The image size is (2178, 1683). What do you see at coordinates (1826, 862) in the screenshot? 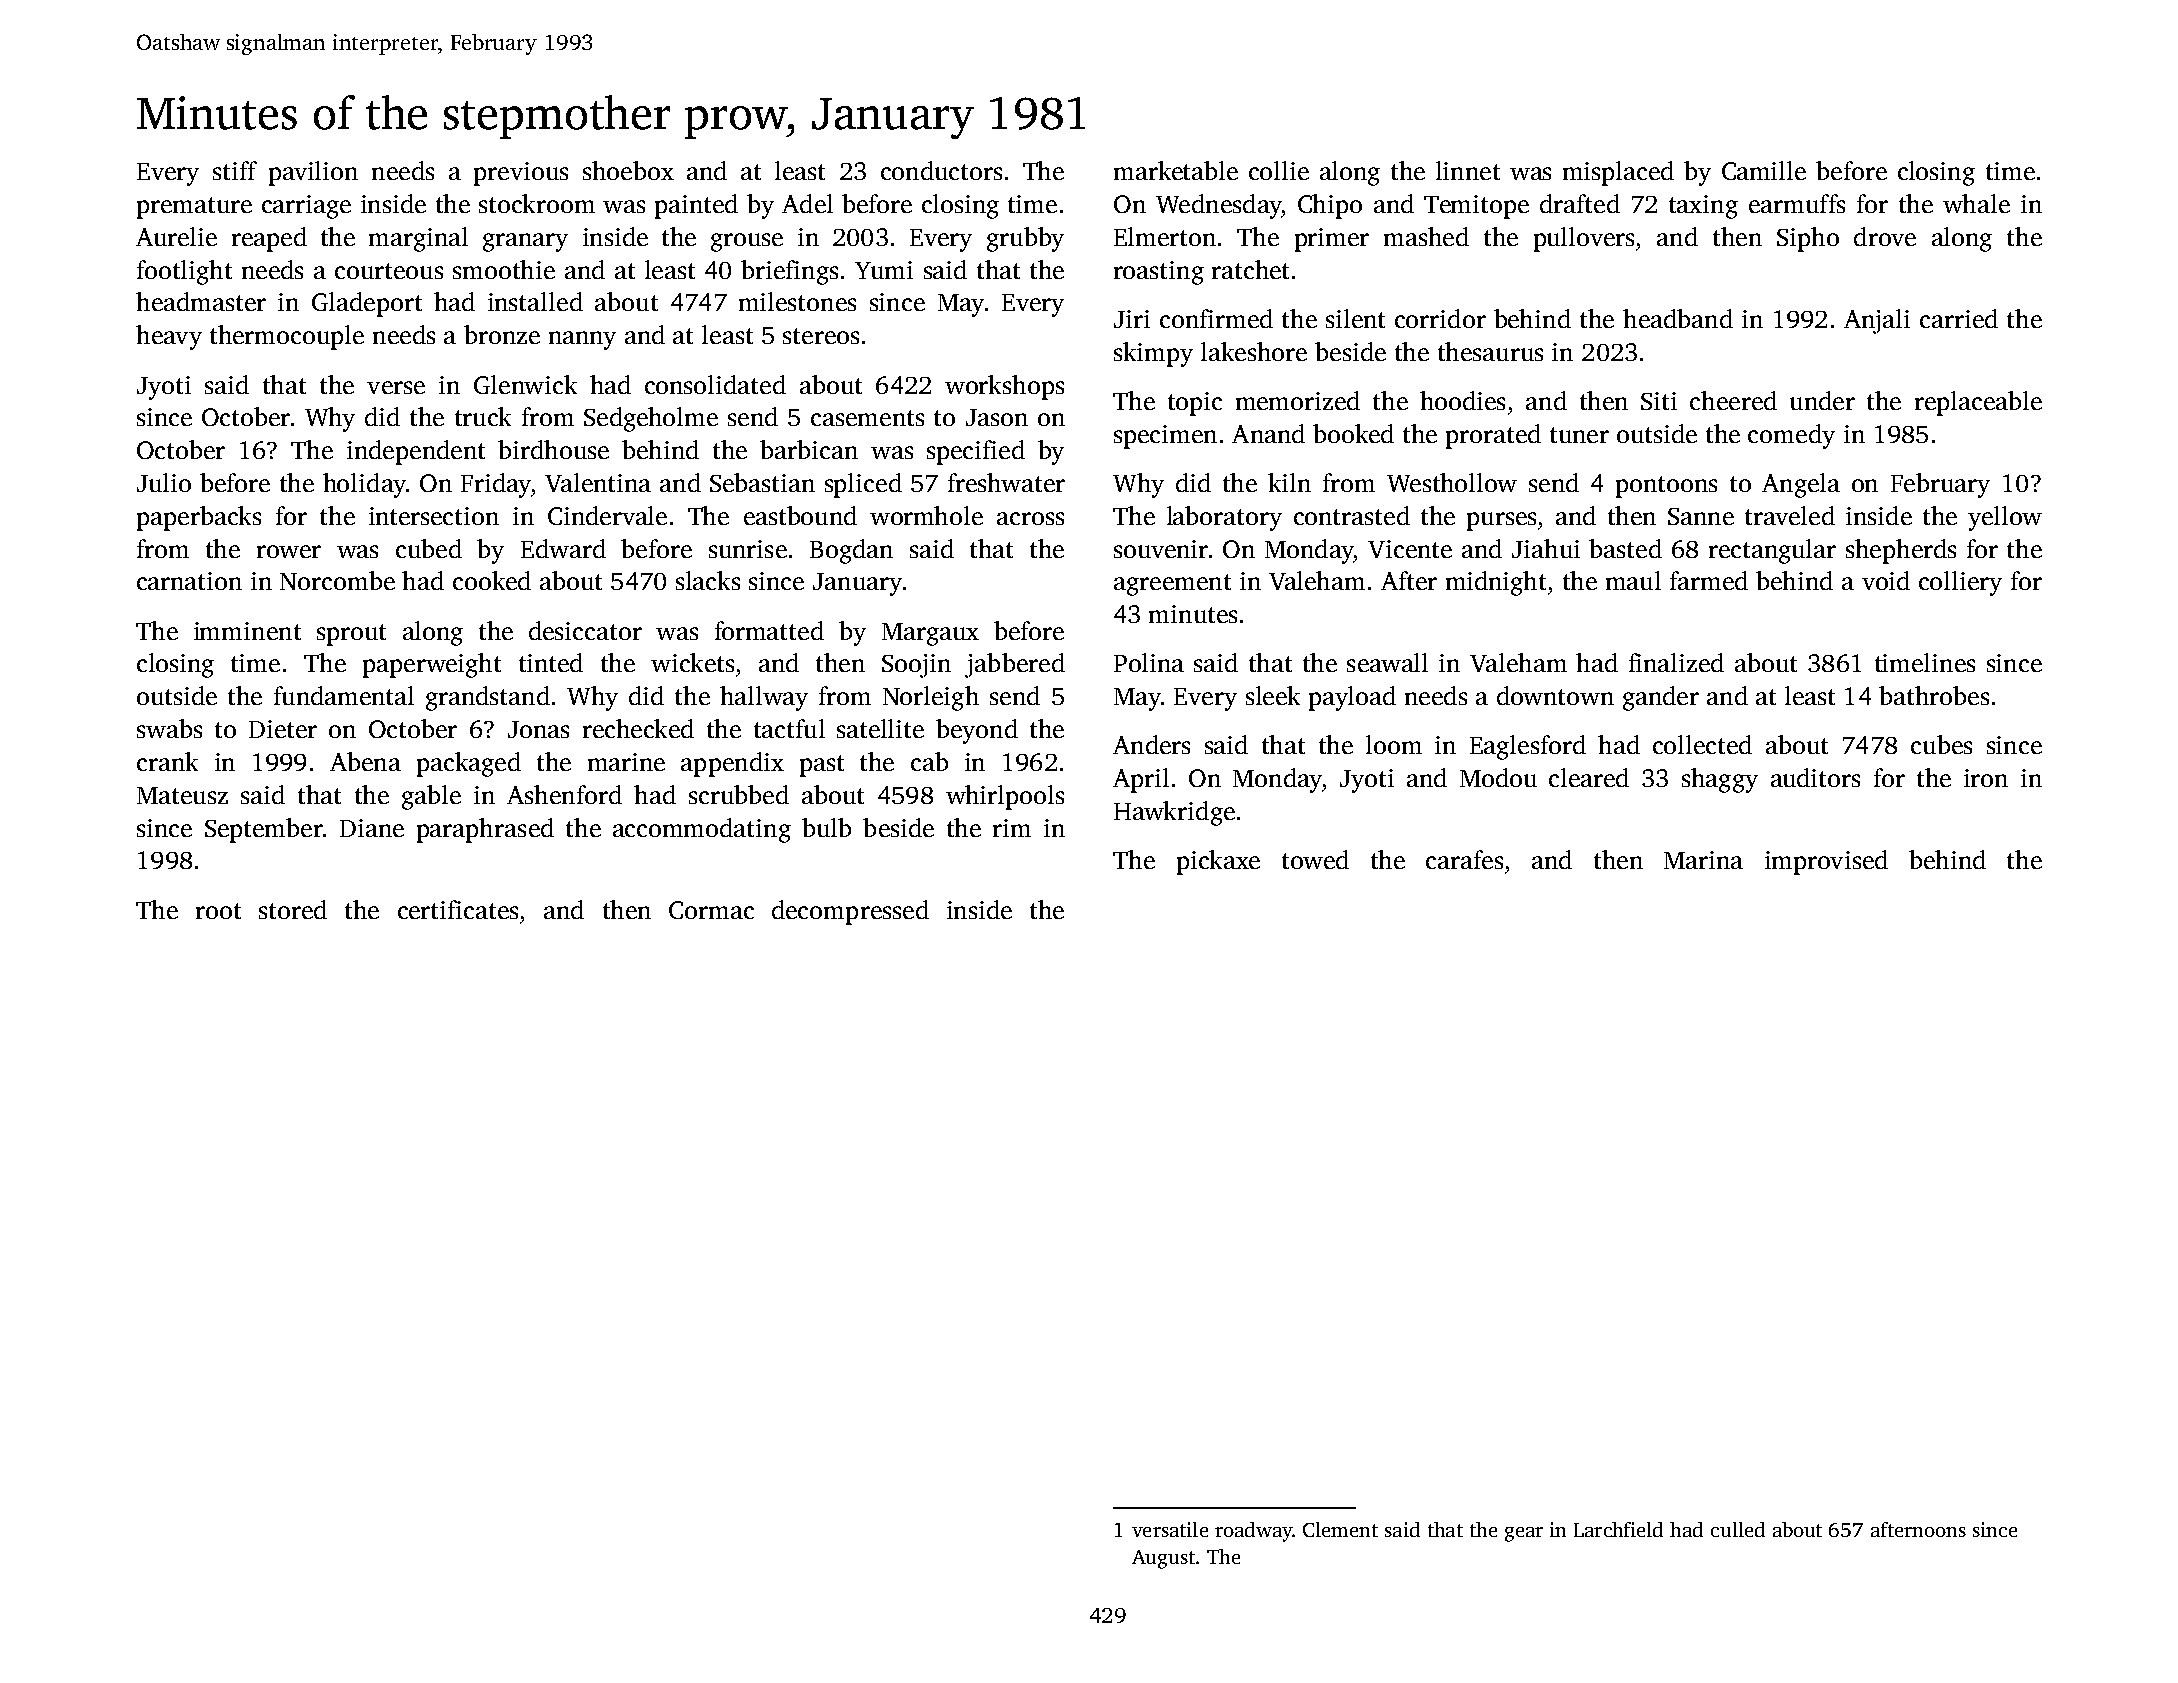
I see `improvised` at bounding box center [1826, 862].
